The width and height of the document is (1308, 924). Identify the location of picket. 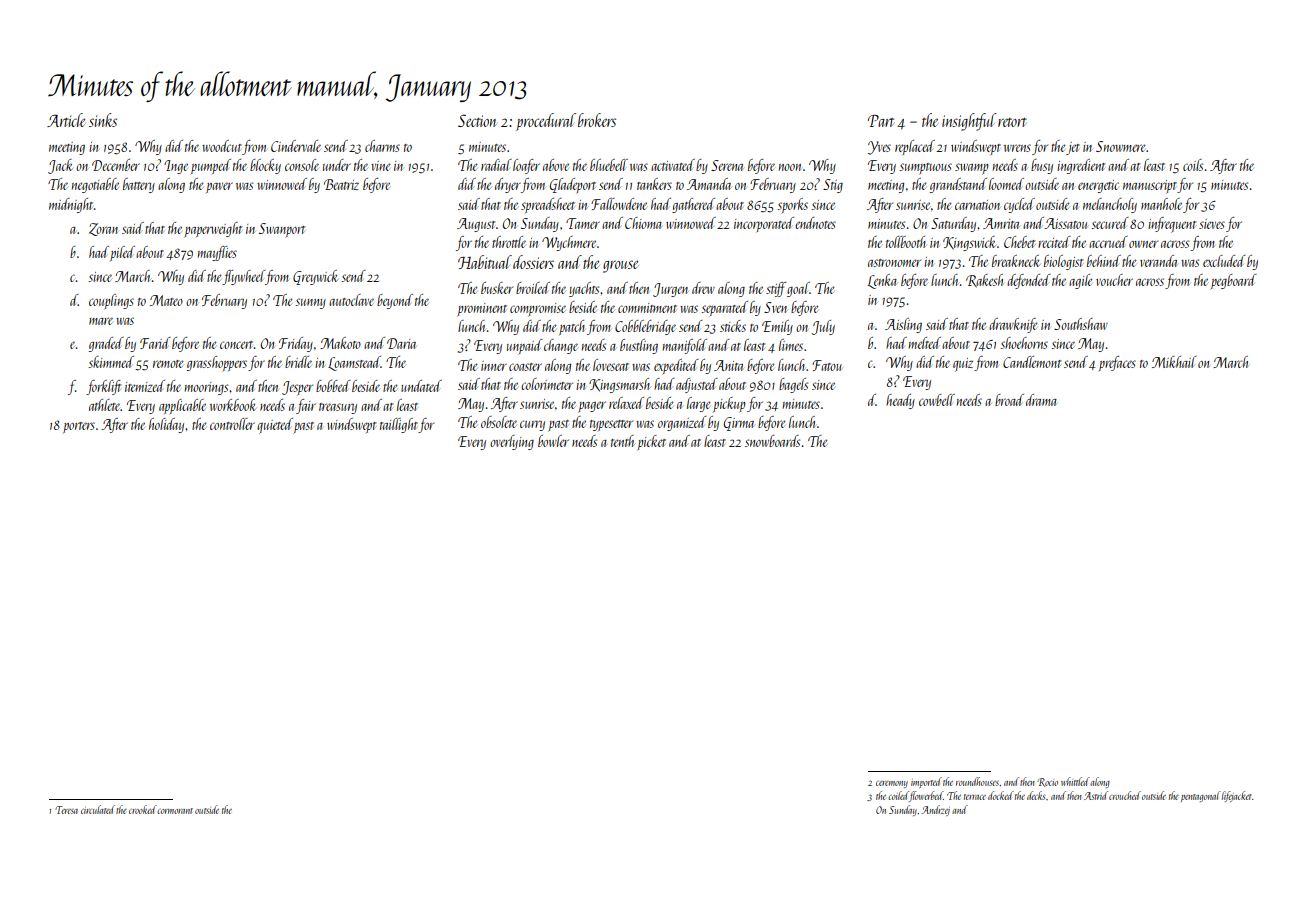
(652, 442).
